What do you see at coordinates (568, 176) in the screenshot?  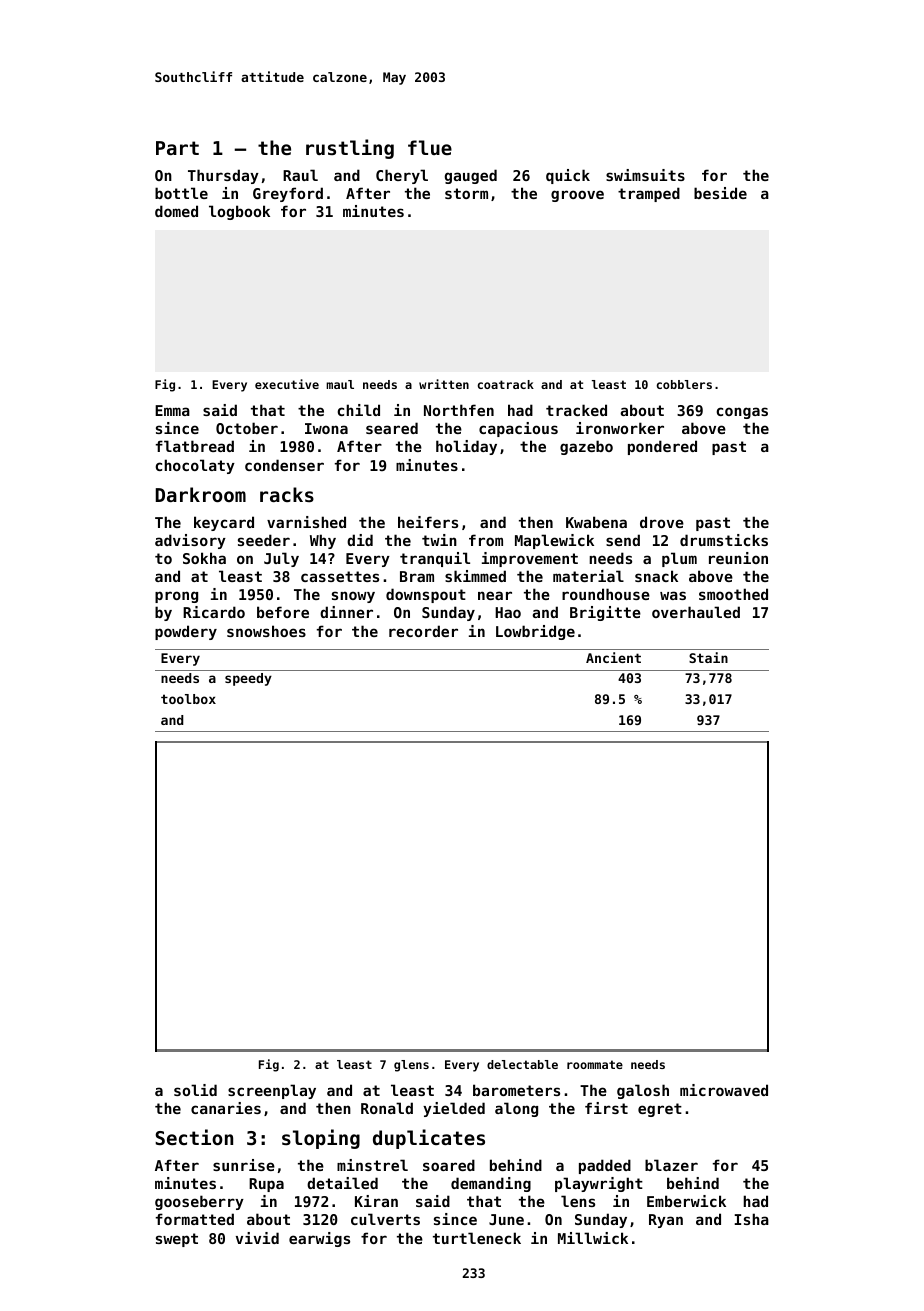 I see `quick` at bounding box center [568, 176].
